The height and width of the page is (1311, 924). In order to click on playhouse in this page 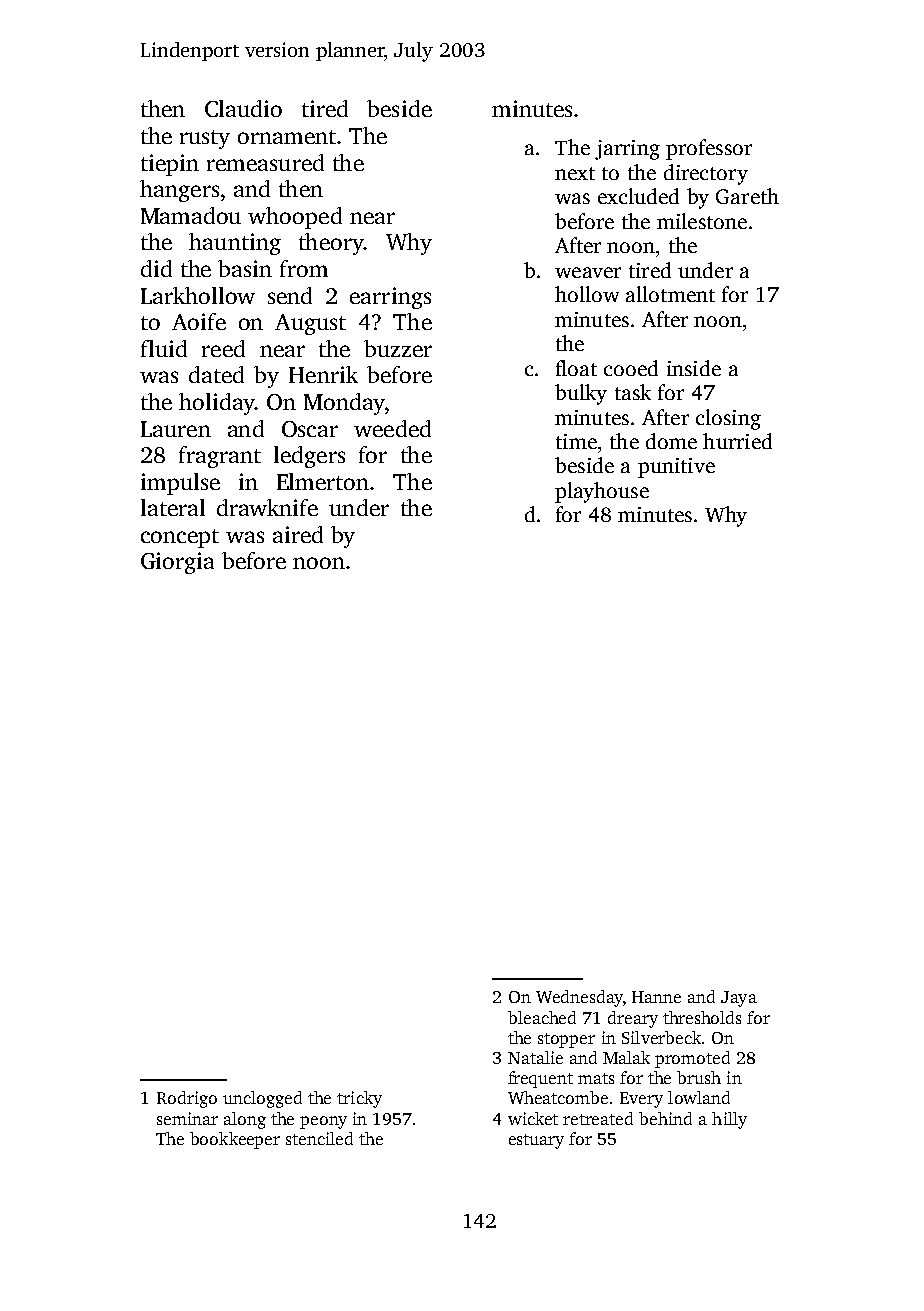, I will do `click(602, 492)`.
